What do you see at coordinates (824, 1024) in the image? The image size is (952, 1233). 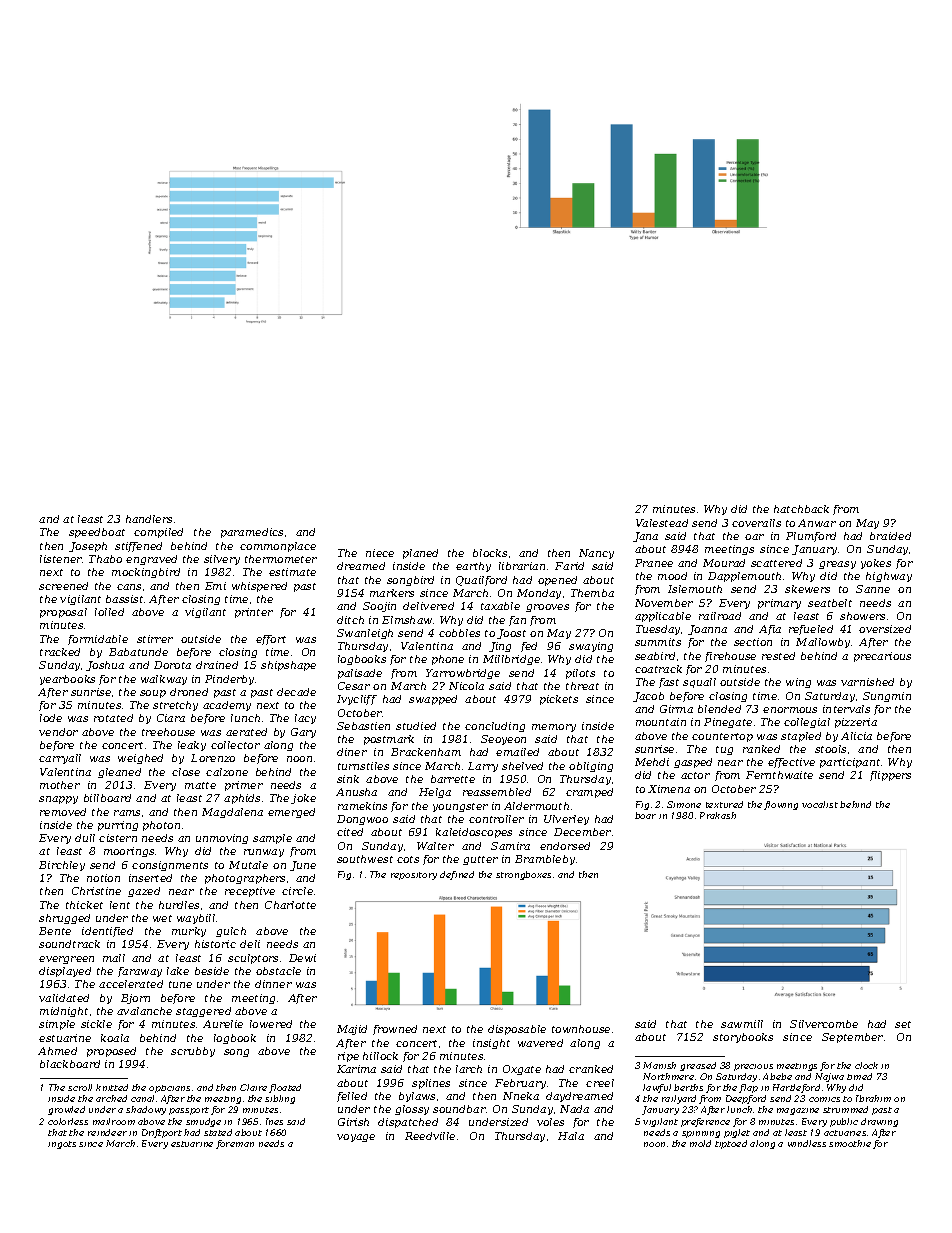 I see `Silvercombe` at bounding box center [824, 1024].
